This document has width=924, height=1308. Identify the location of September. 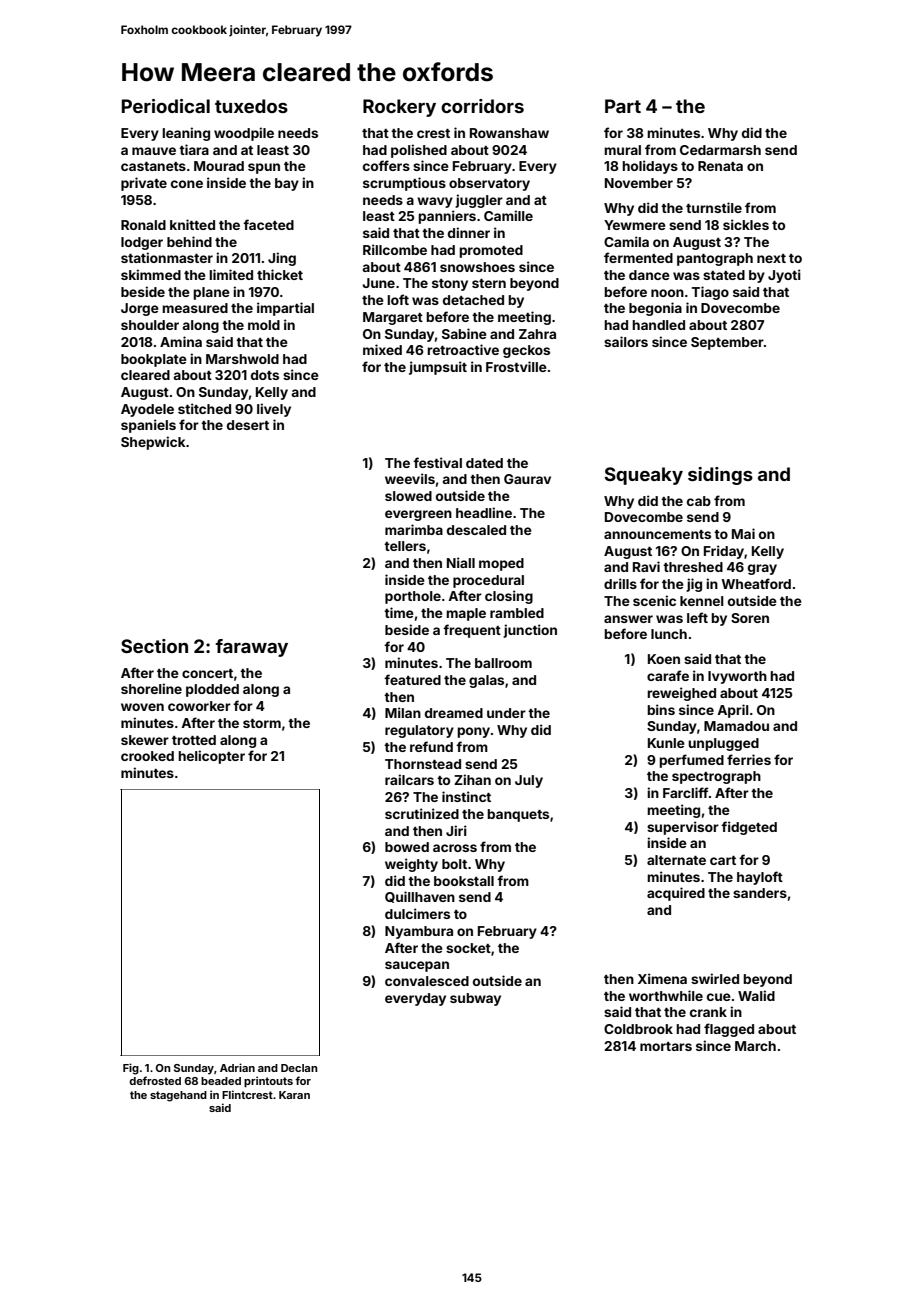
(727, 343).
